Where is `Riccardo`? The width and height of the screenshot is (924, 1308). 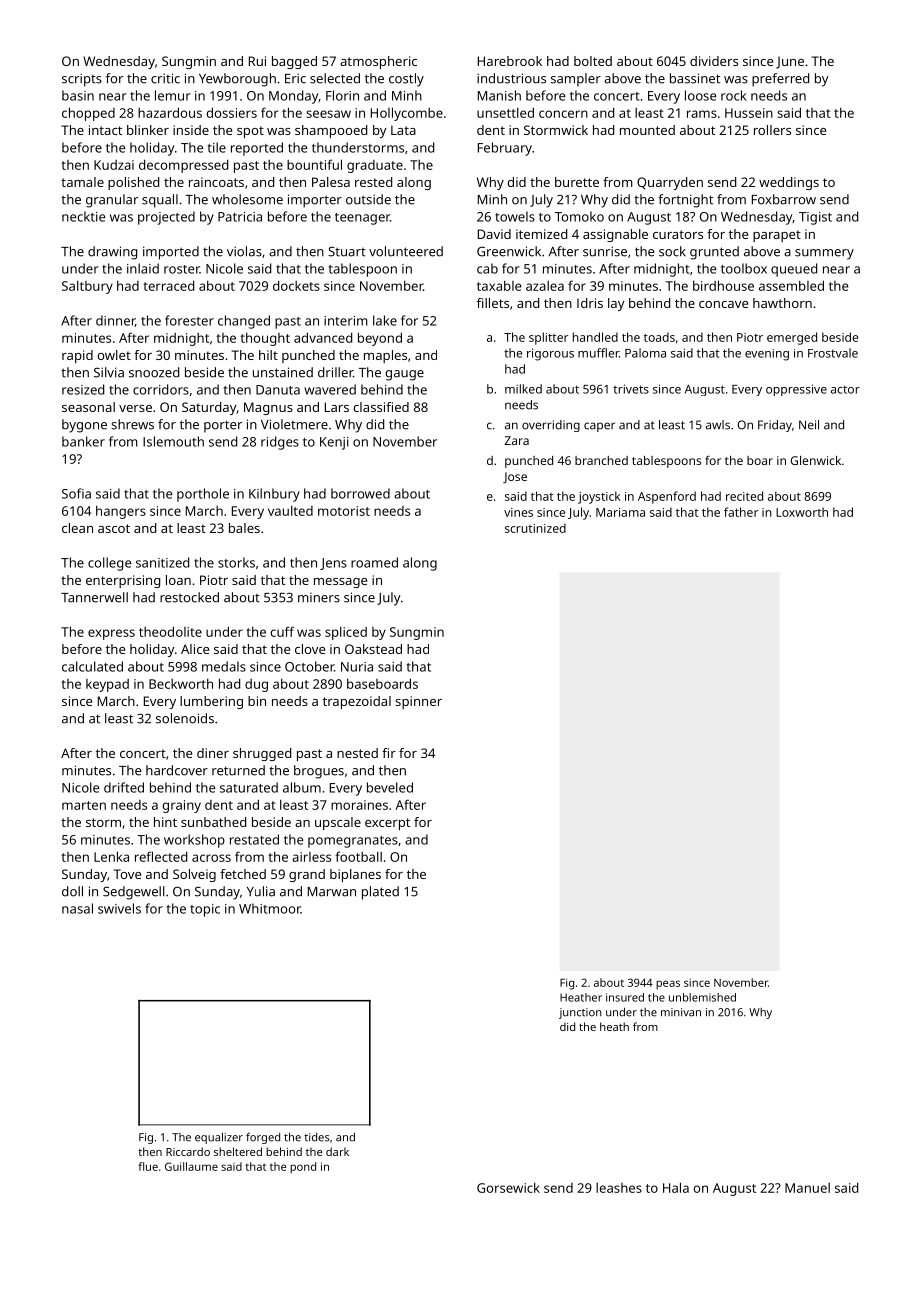 Riccardo is located at coordinates (188, 1151).
